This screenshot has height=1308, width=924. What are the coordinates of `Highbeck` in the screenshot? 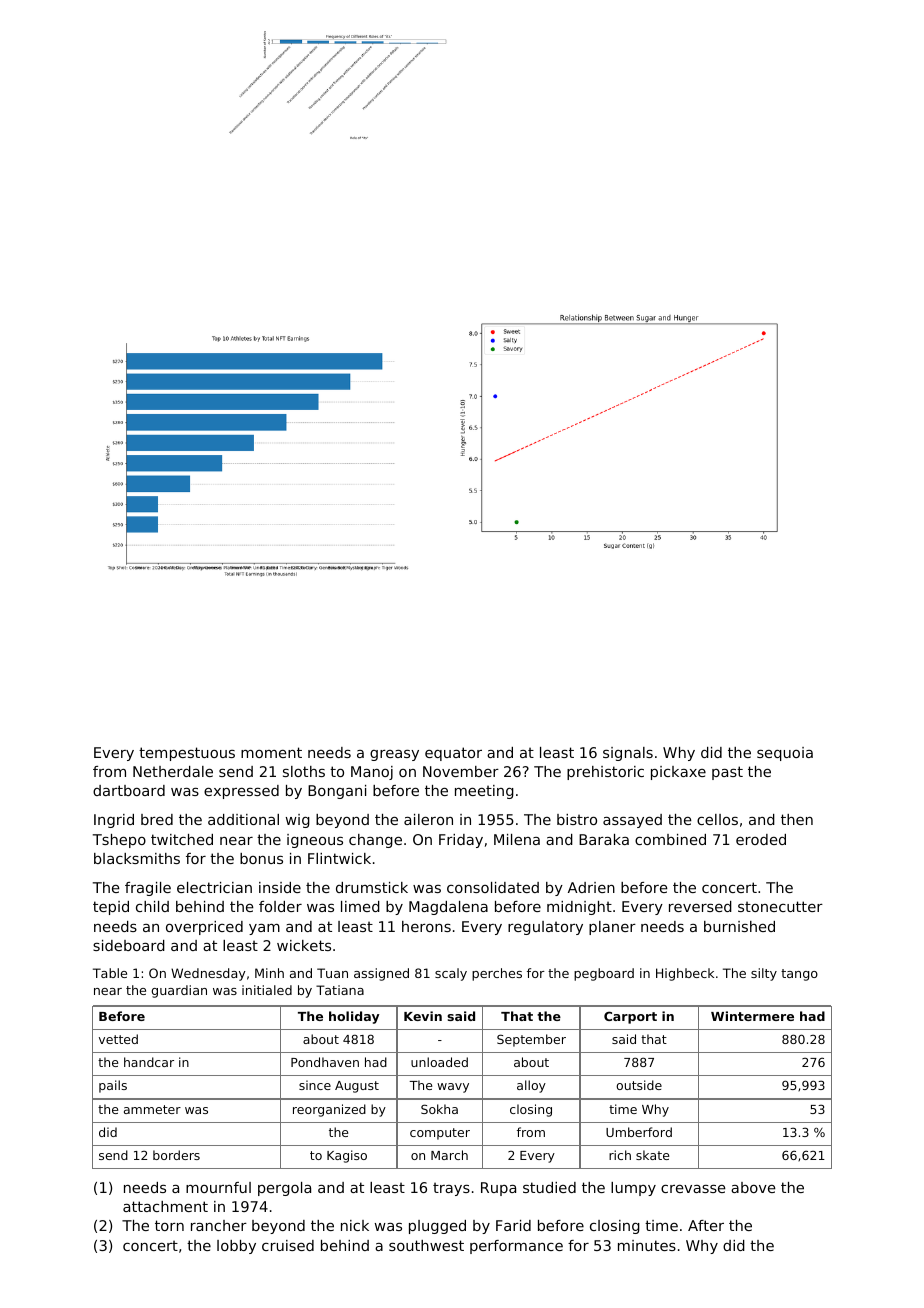 It's located at (685, 974).
